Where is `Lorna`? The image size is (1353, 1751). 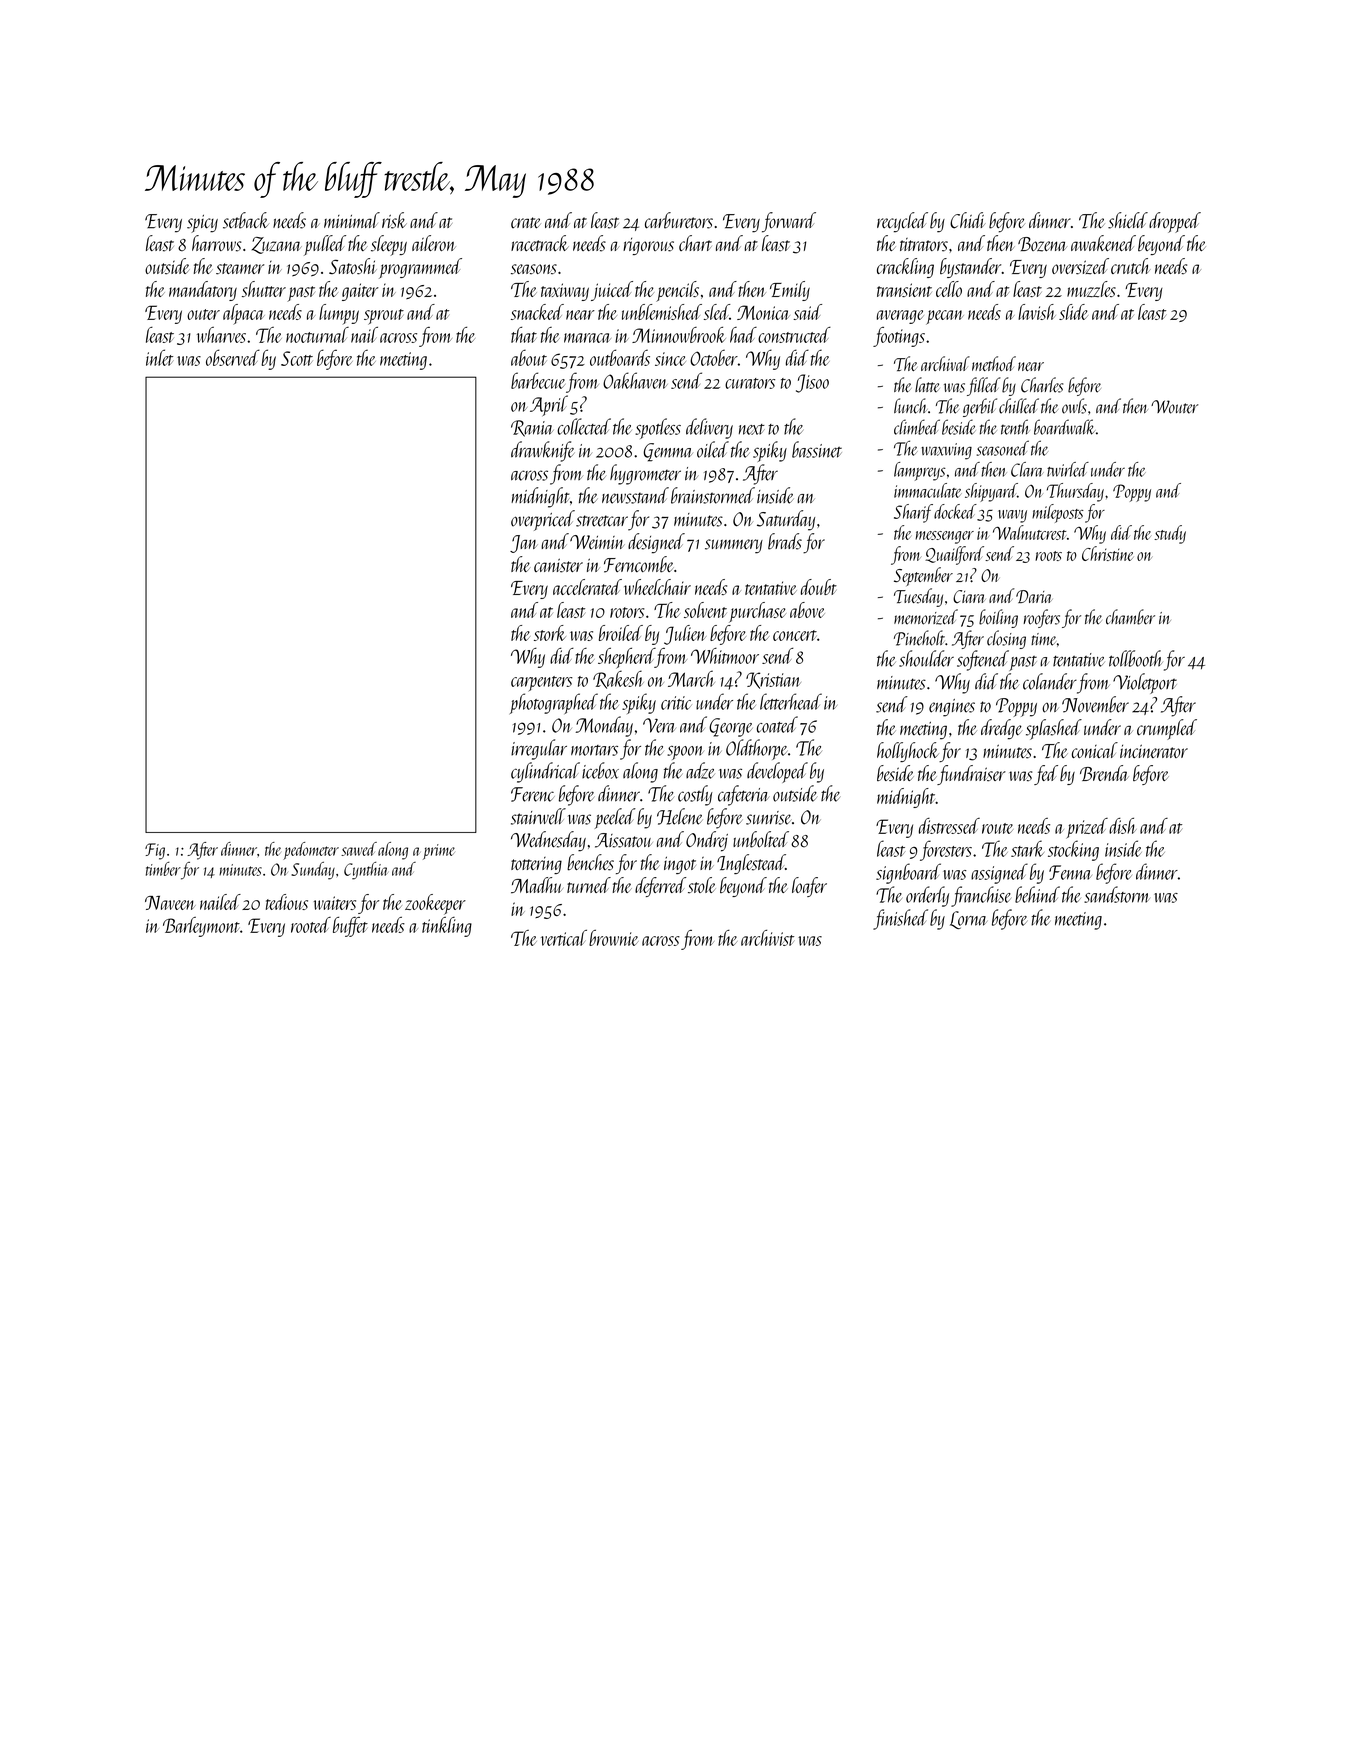 Lorna is located at coordinates (968, 920).
